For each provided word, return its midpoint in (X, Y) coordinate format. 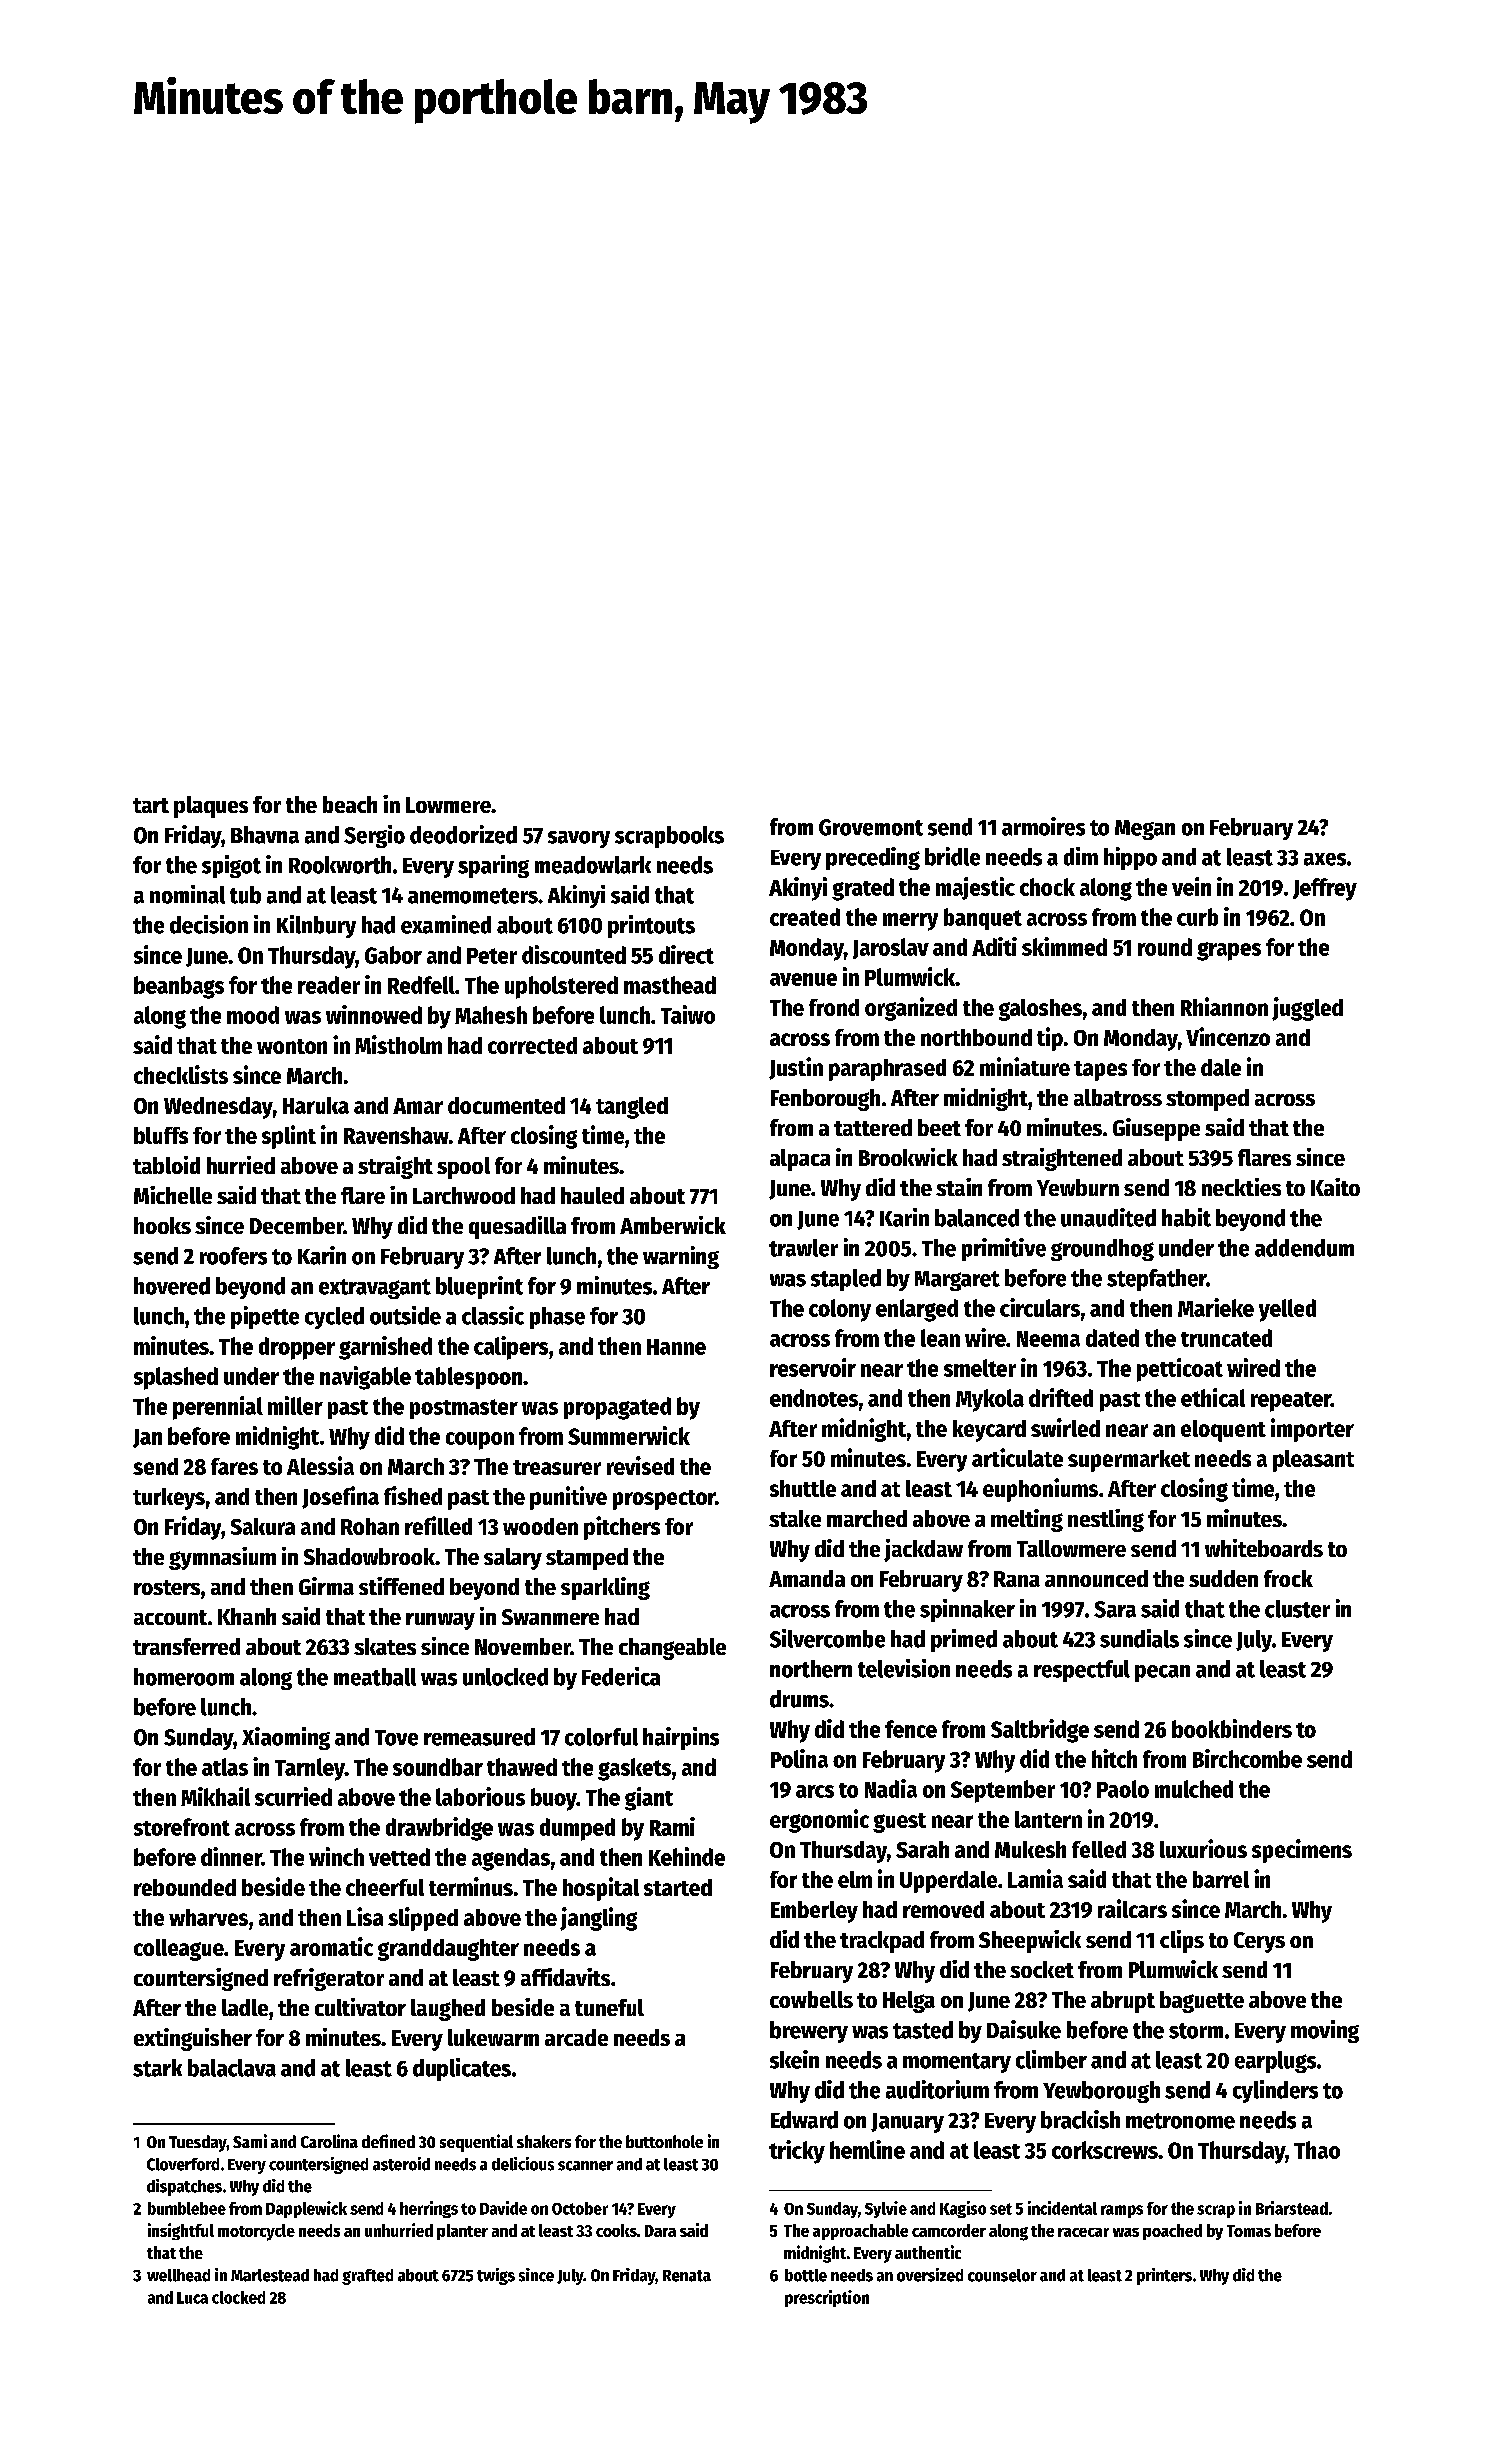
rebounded (185, 1887)
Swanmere (550, 1617)
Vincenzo (1228, 1036)
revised (640, 1465)
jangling (598, 1919)
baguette (1202, 2002)
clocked (238, 2297)
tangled (632, 1108)
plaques (211, 807)
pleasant (1313, 1461)
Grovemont (871, 827)
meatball (375, 1677)
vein (1191, 886)
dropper (297, 1348)
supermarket (1129, 1461)
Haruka (316, 1105)
